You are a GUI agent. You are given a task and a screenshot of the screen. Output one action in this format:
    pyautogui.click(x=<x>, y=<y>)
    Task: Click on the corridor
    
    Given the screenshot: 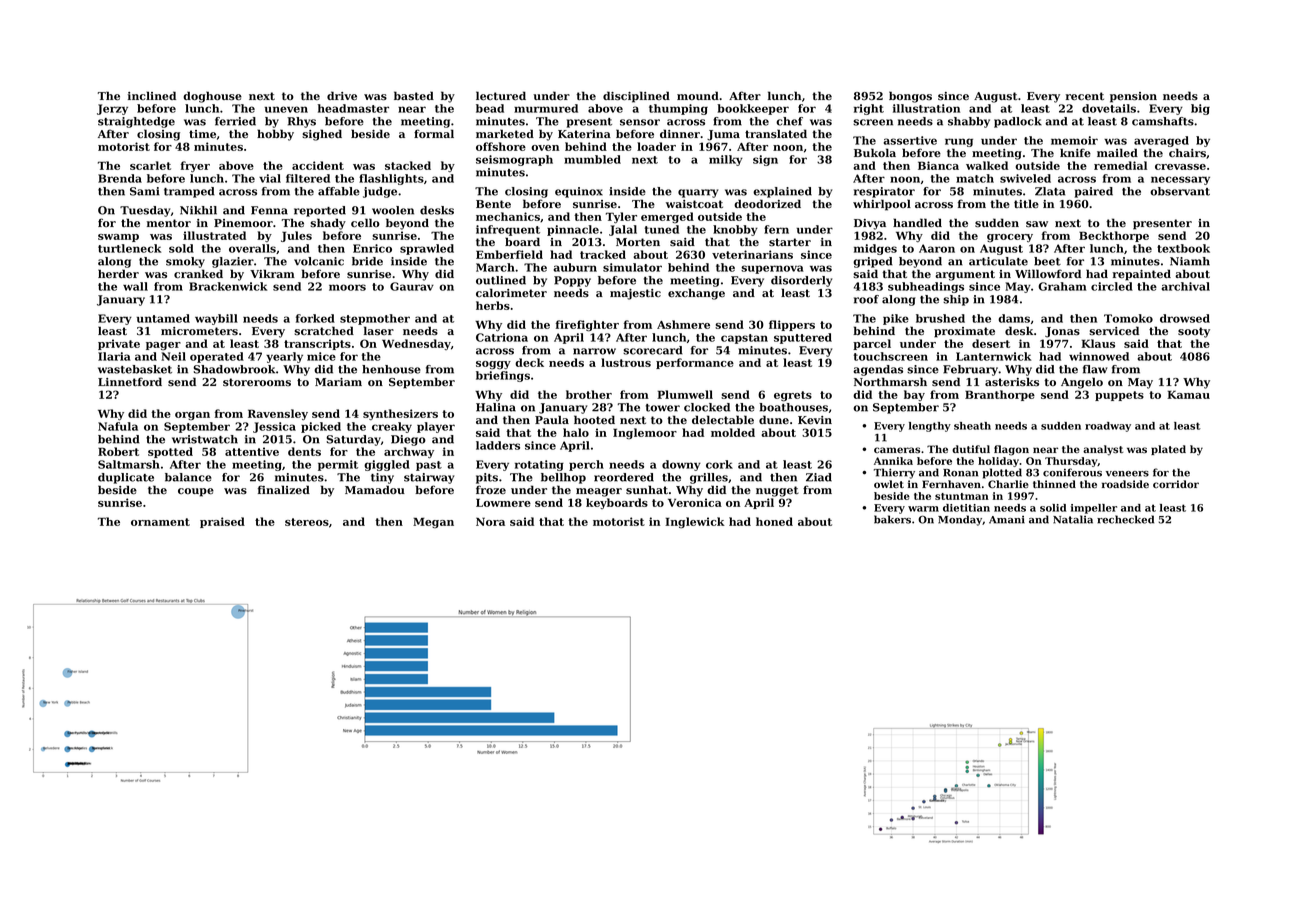 What is the action you would take?
    pyautogui.click(x=1176, y=484)
